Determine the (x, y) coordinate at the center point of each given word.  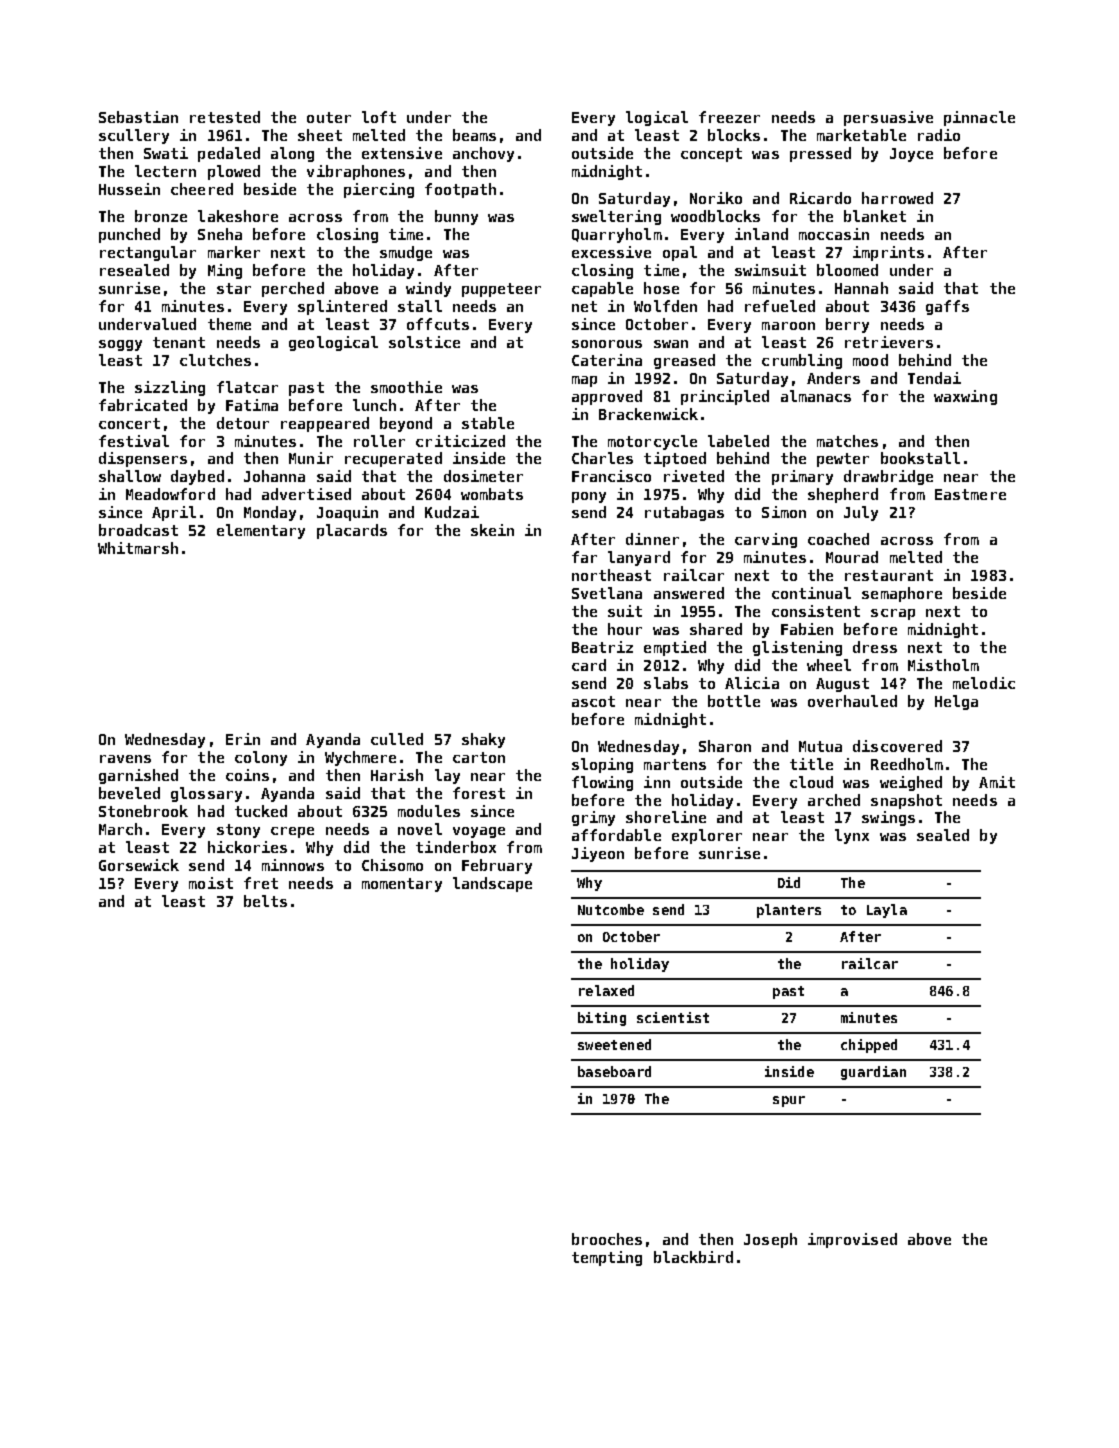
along (292, 154)
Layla (887, 911)
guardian (873, 1073)
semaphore (902, 594)
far (584, 557)
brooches (607, 1239)
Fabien (807, 629)
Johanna (274, 476)
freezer (729, 117)
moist (211, 883)
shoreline (666, 817)
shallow (130, 476)
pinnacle (979, 118)
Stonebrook (143, 811)
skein (492, 530)
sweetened (614, 1044)
